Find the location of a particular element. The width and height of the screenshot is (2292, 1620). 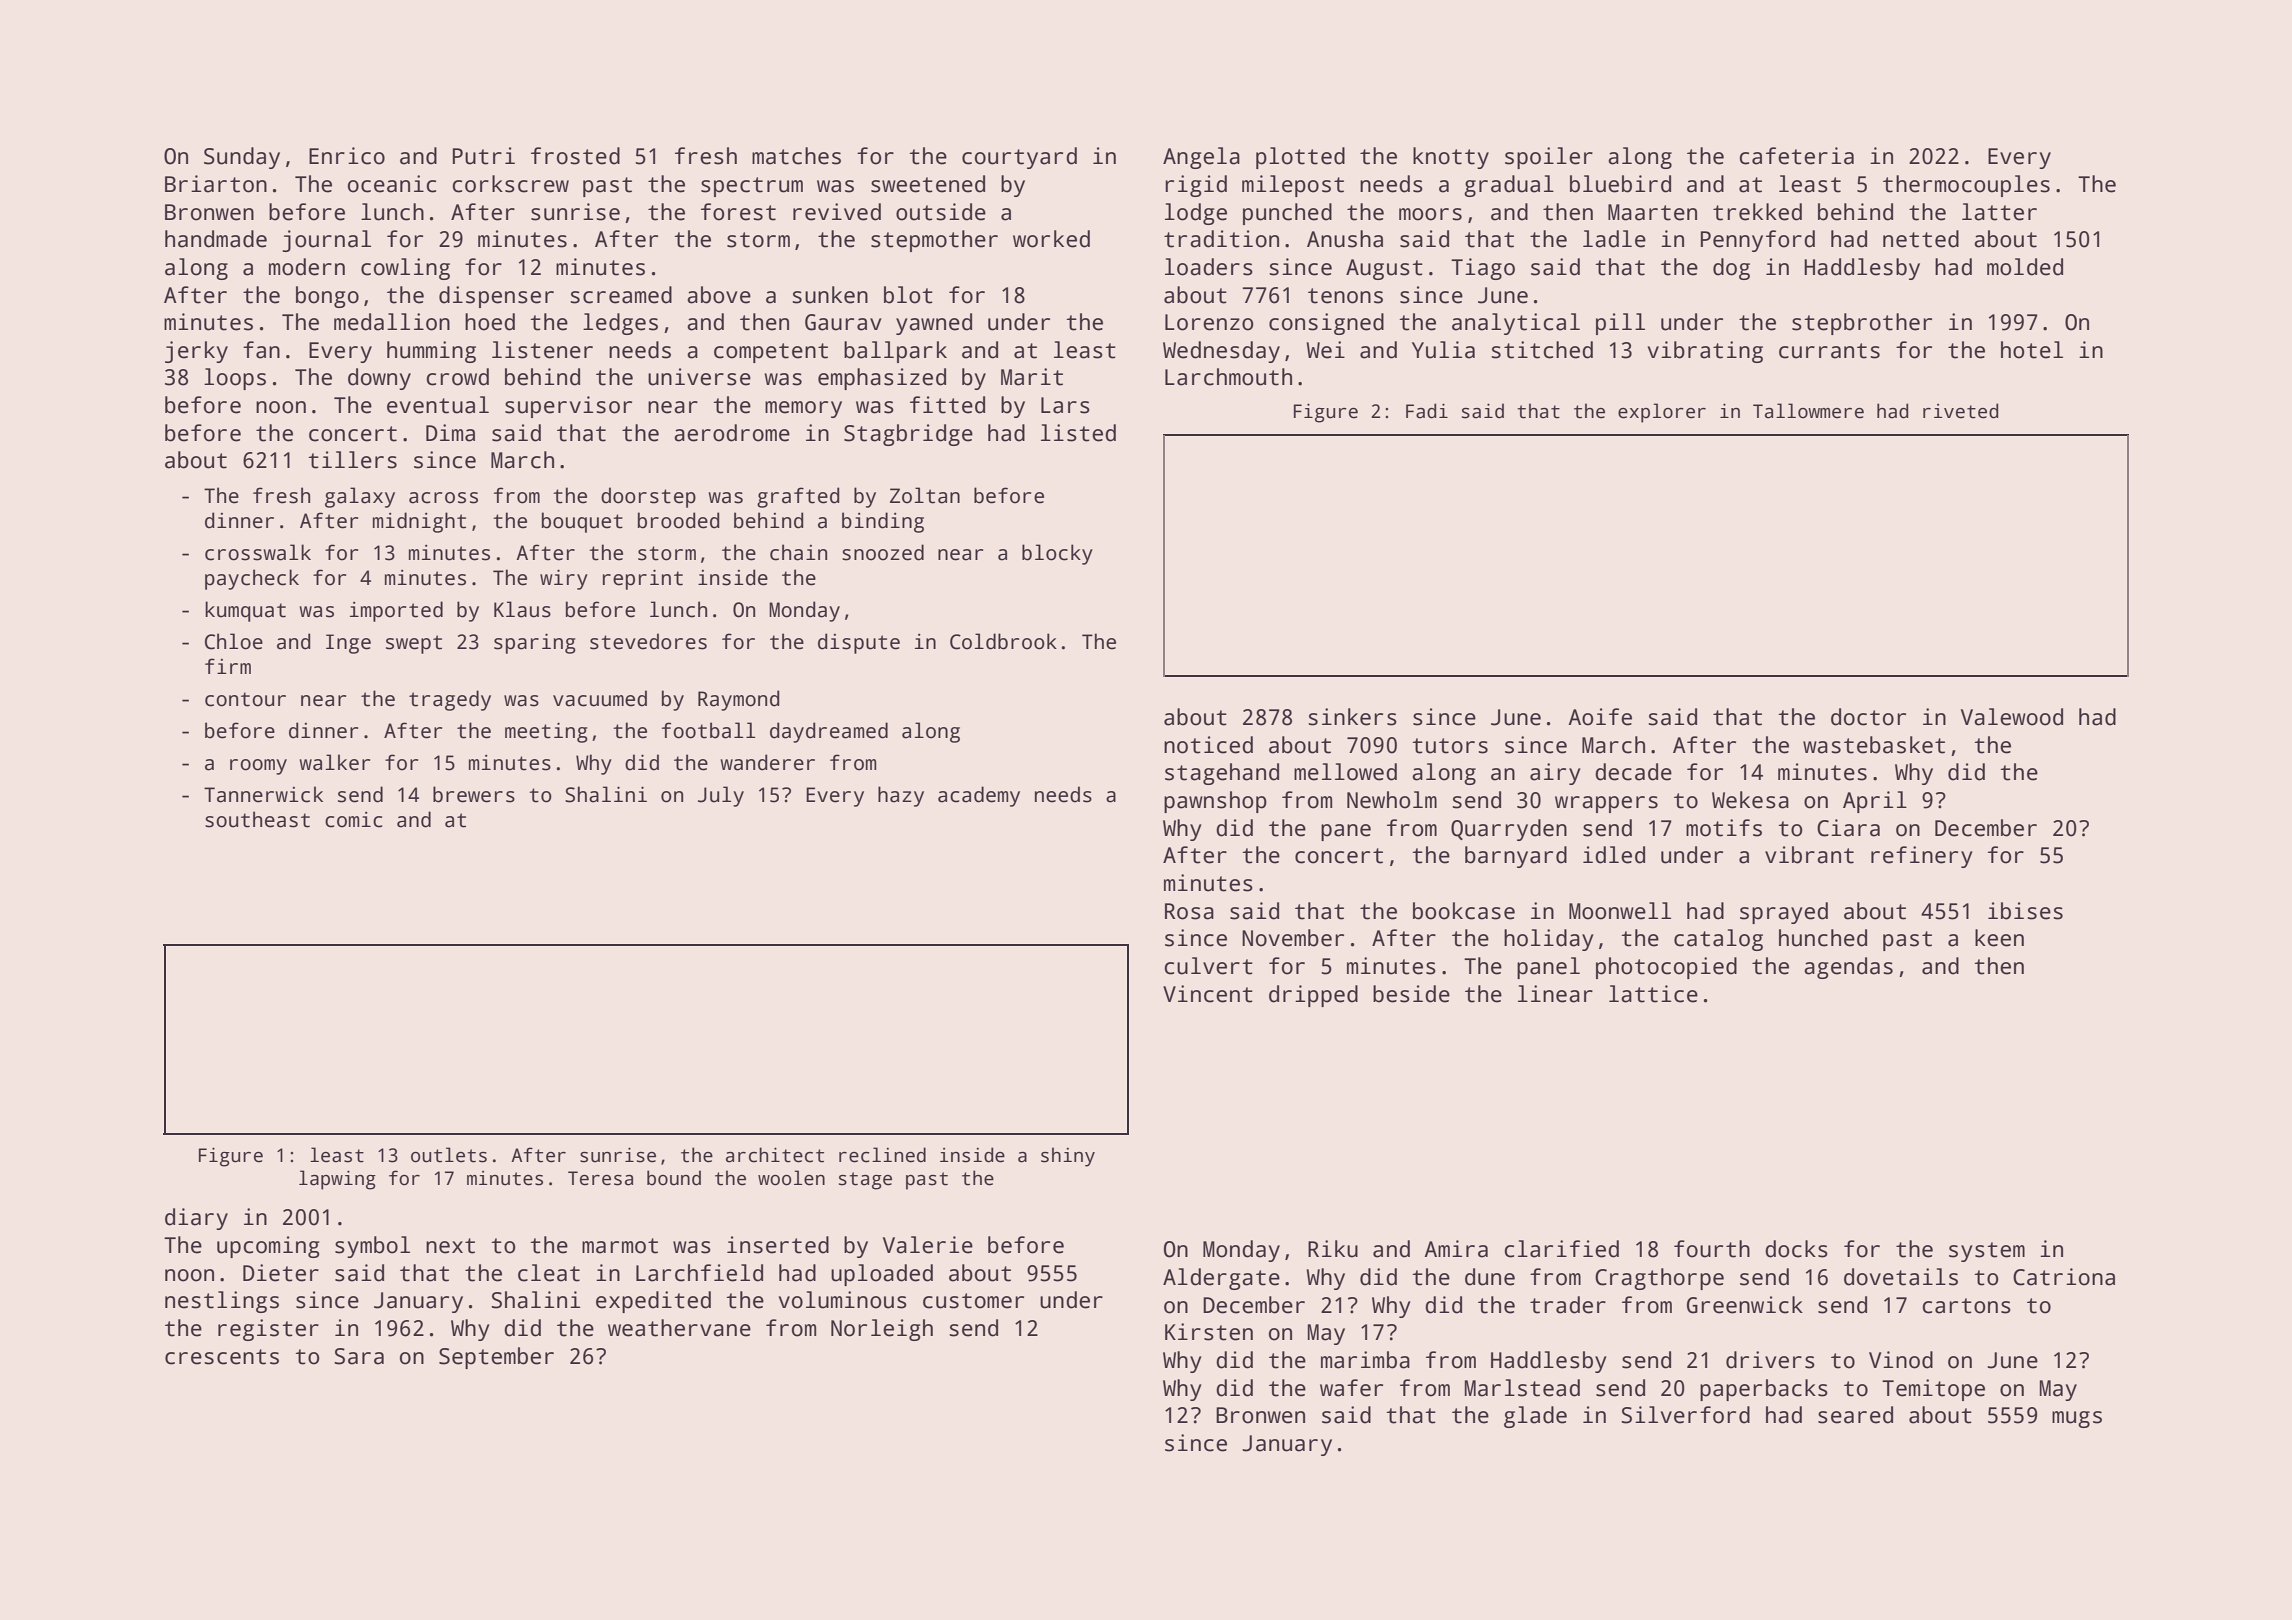

journal is located at coordinates (326, 241).
